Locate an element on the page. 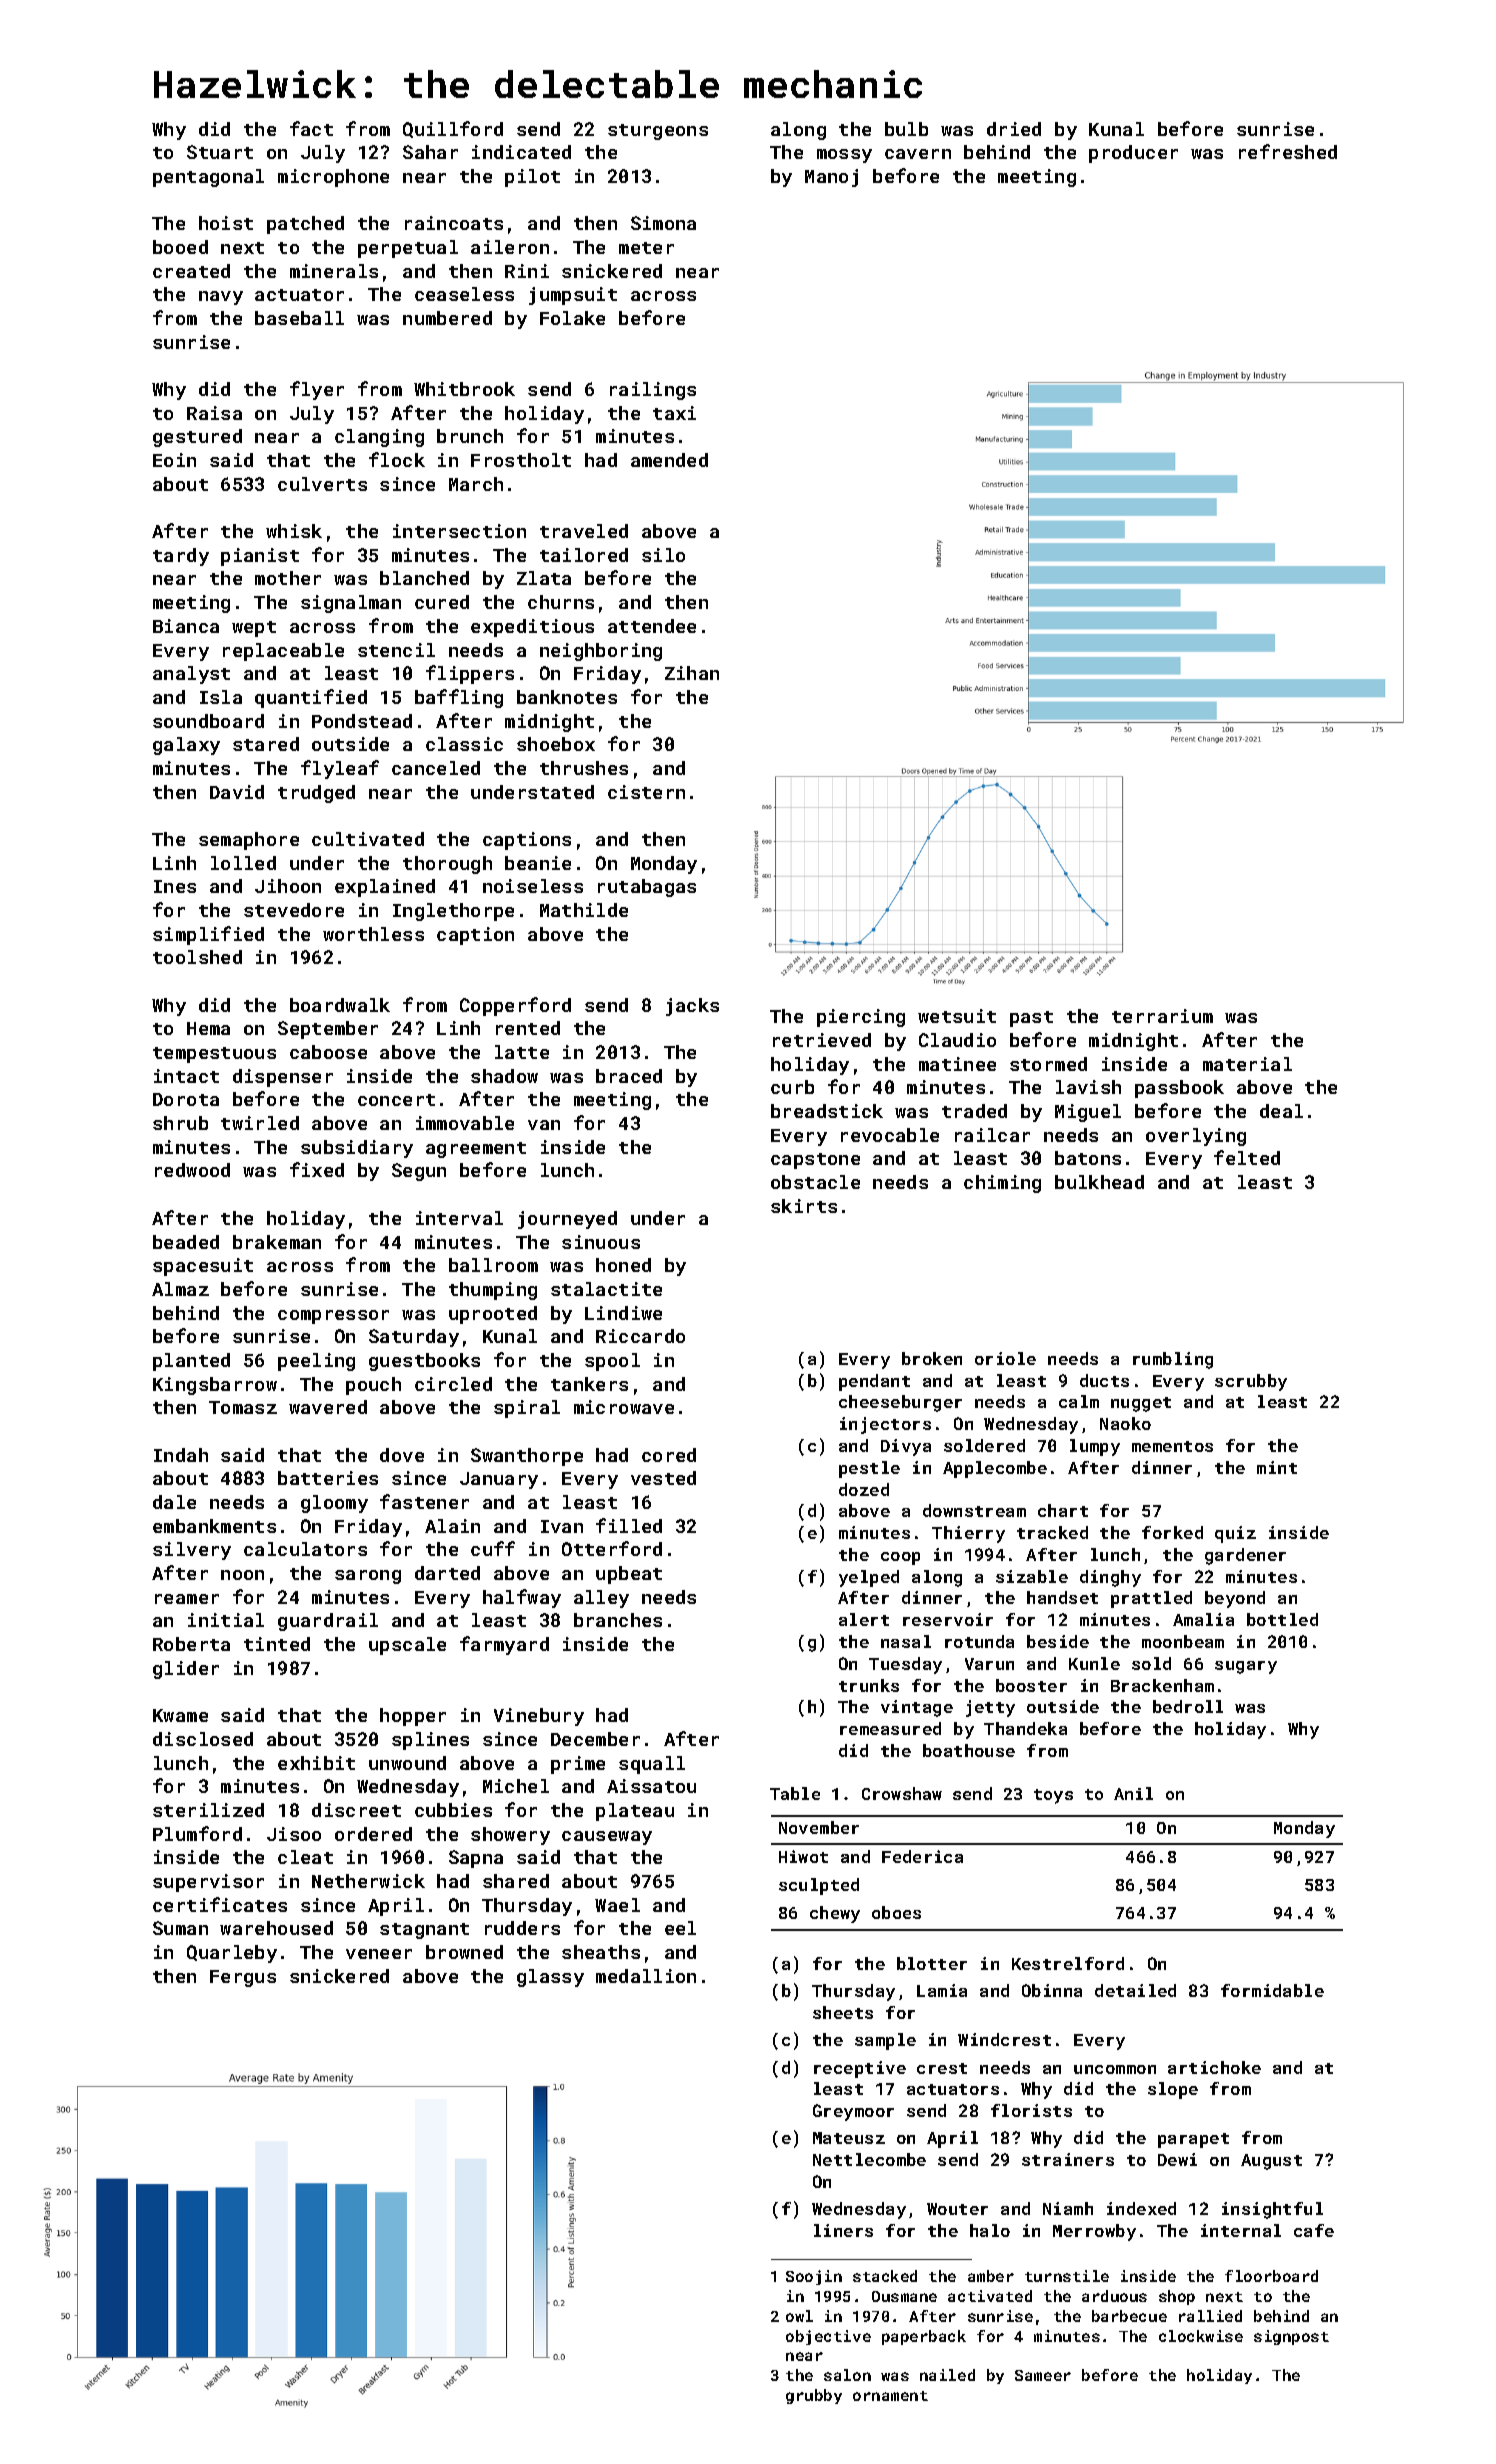 Image resolution: width=1496 pixels, height=2464 pixels. beaded is located at coordinates (186, 1242).
